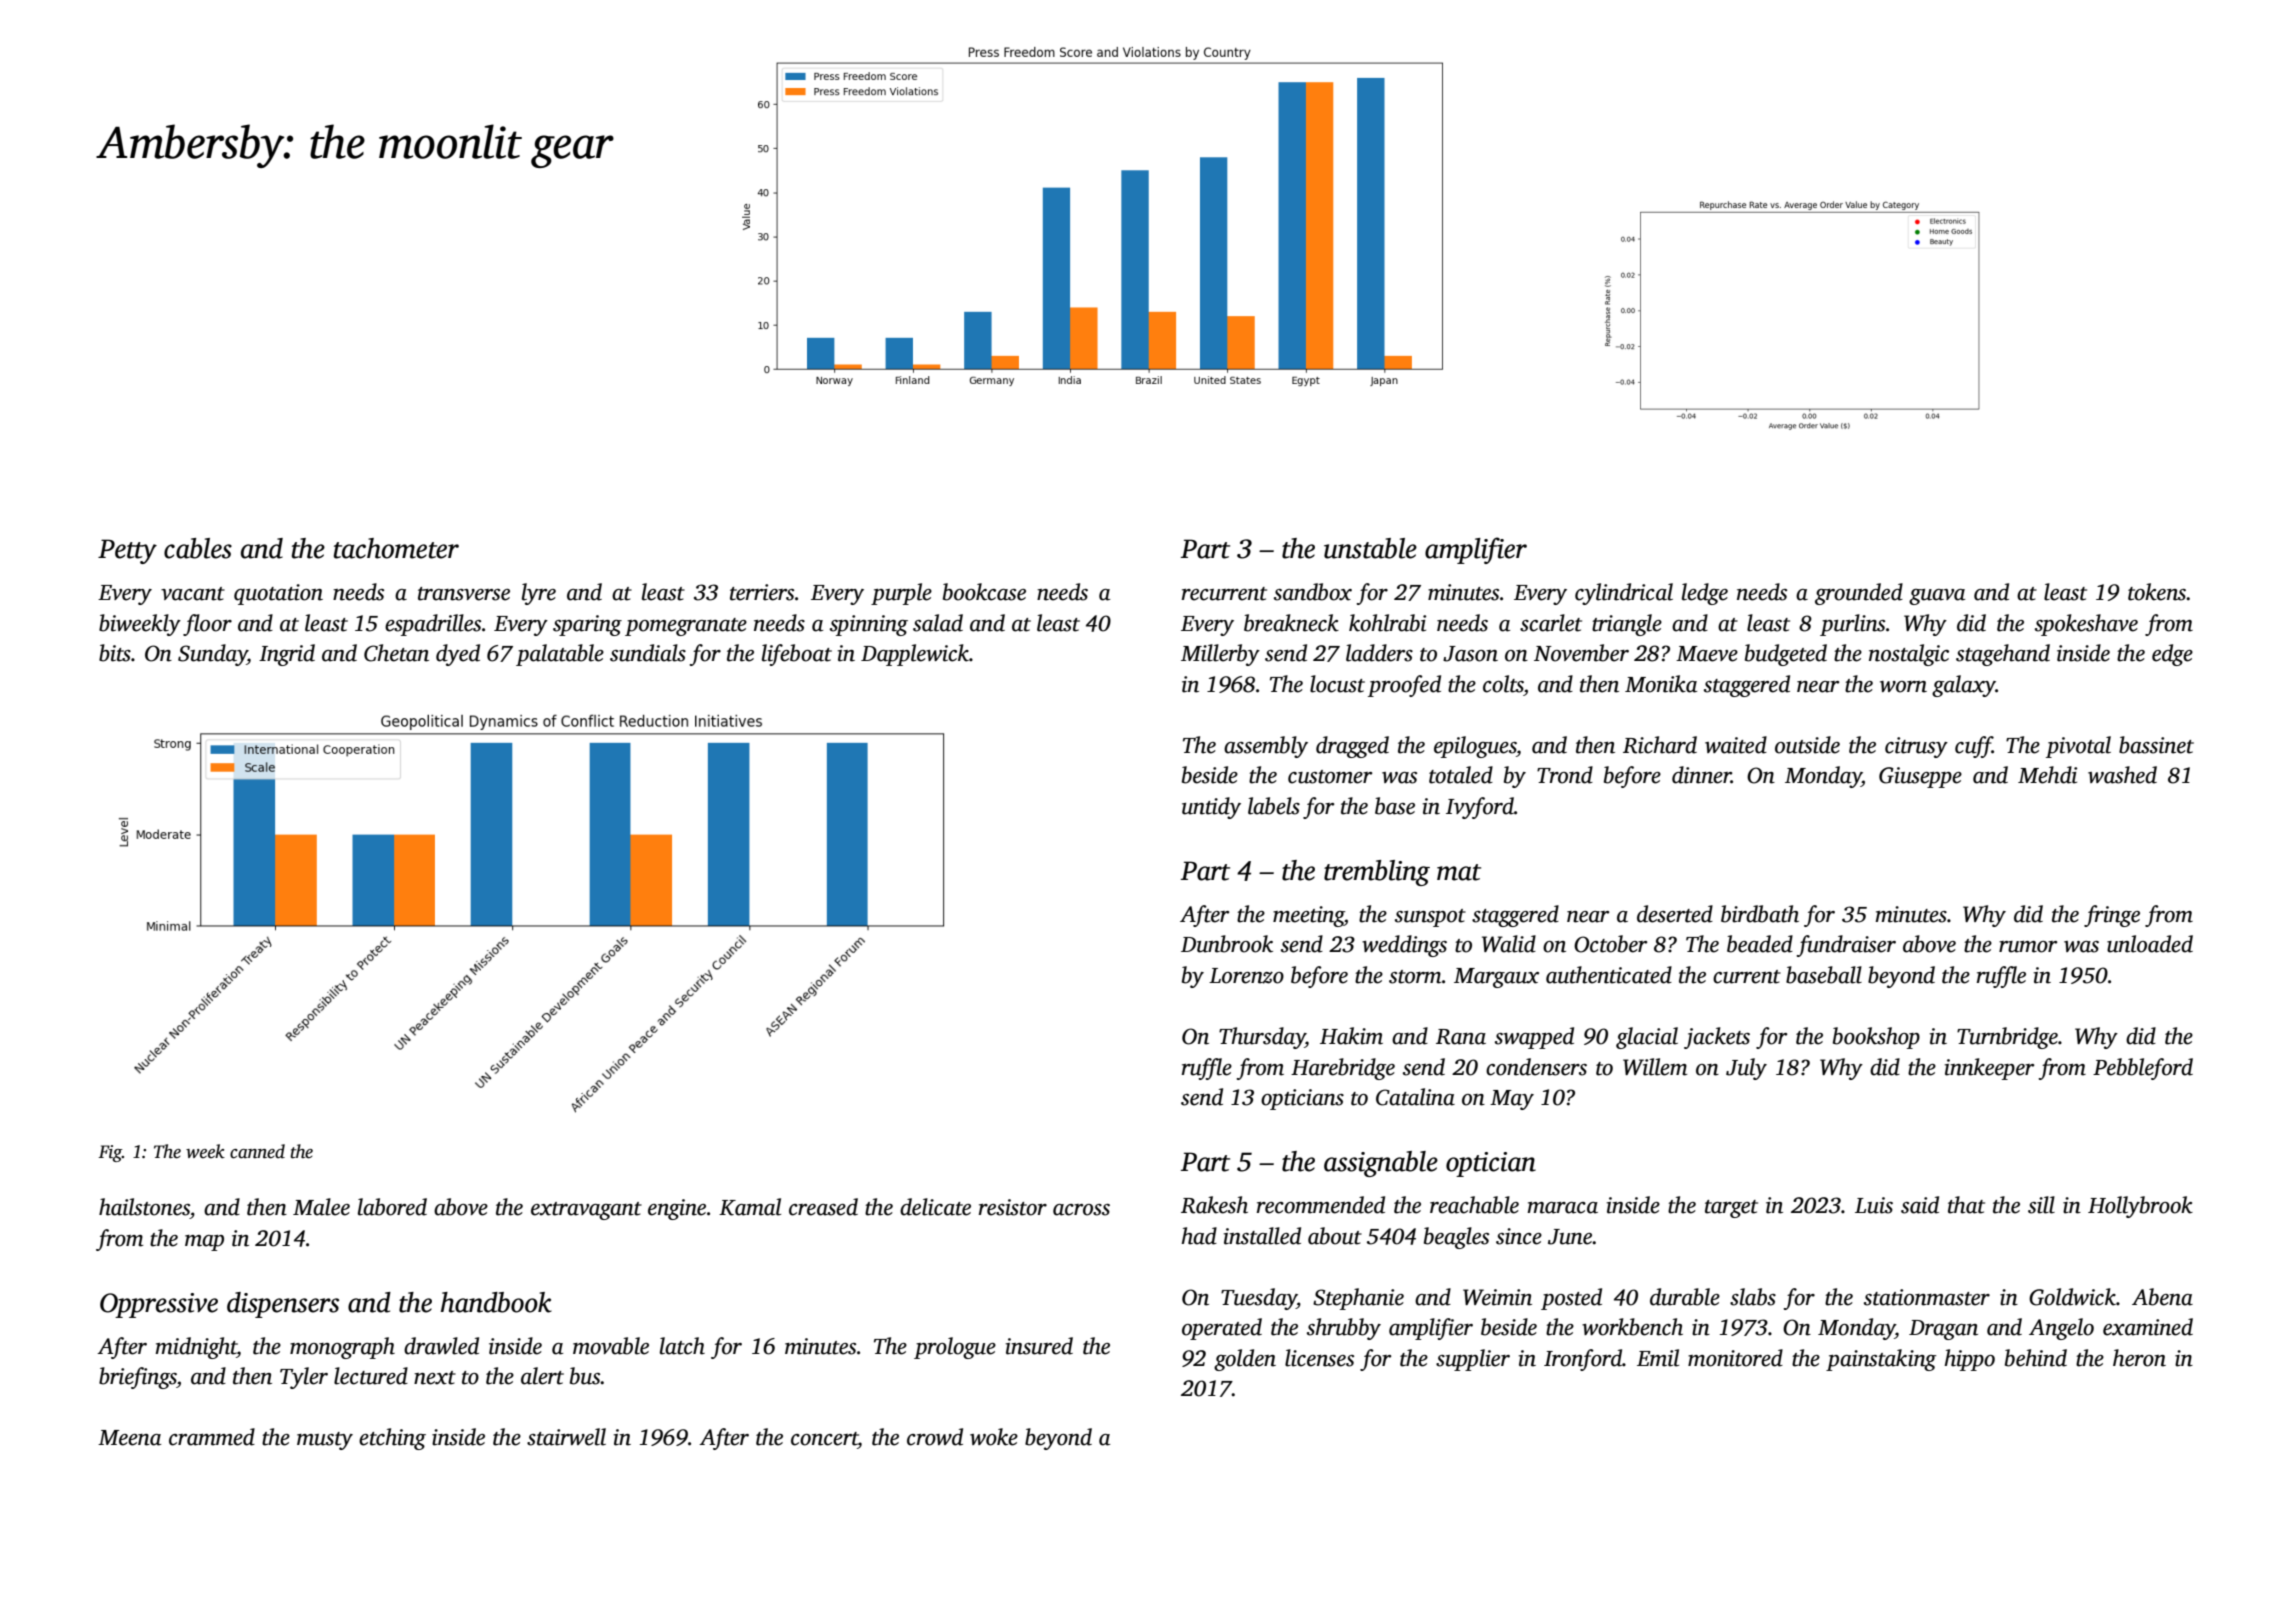  Describe the element at coordinates (1859, 594) in the screenshot. I see `grounded` at that location.
